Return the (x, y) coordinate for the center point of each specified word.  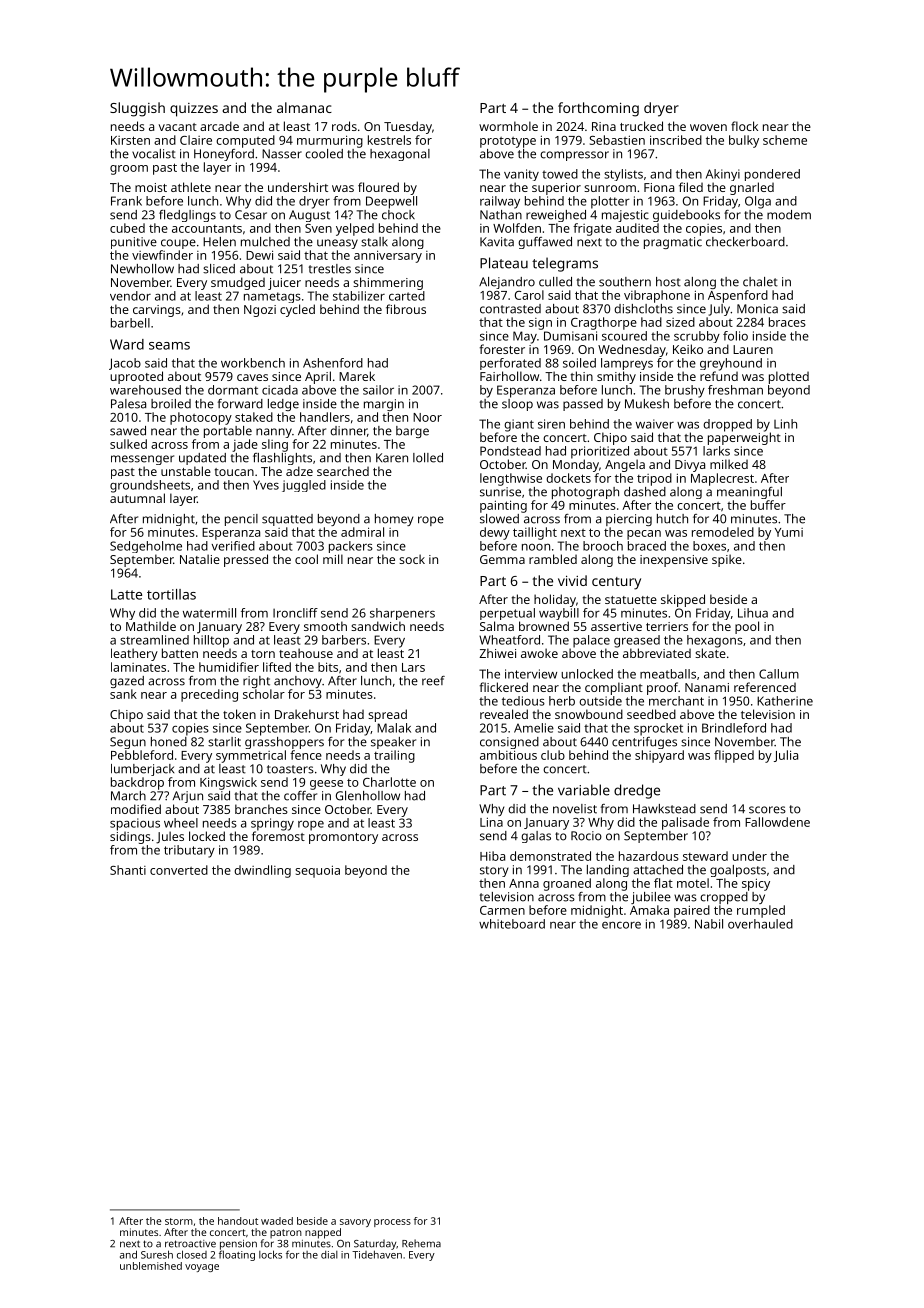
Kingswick (228, 783)
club (553, 755)
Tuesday (408, 127)
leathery (134, 654)
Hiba (492, 856)
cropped (724, 898)
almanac (304, 107)
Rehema (421, 1243)
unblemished (151, 1266)
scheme (785, 140)
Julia (786, 756)
